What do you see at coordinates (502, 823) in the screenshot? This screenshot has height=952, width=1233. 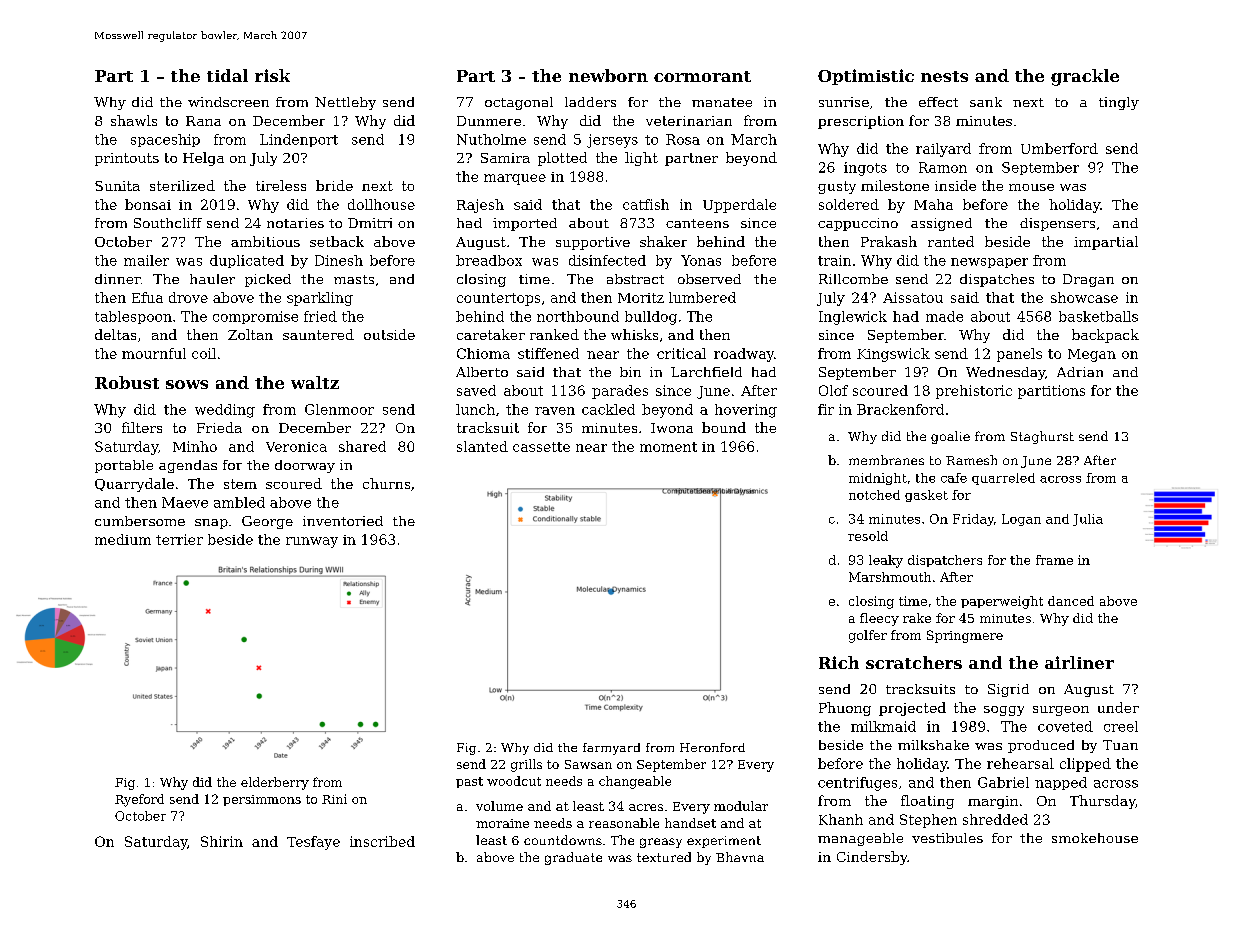 I see `moraine` at bounding box center [502, 823].
